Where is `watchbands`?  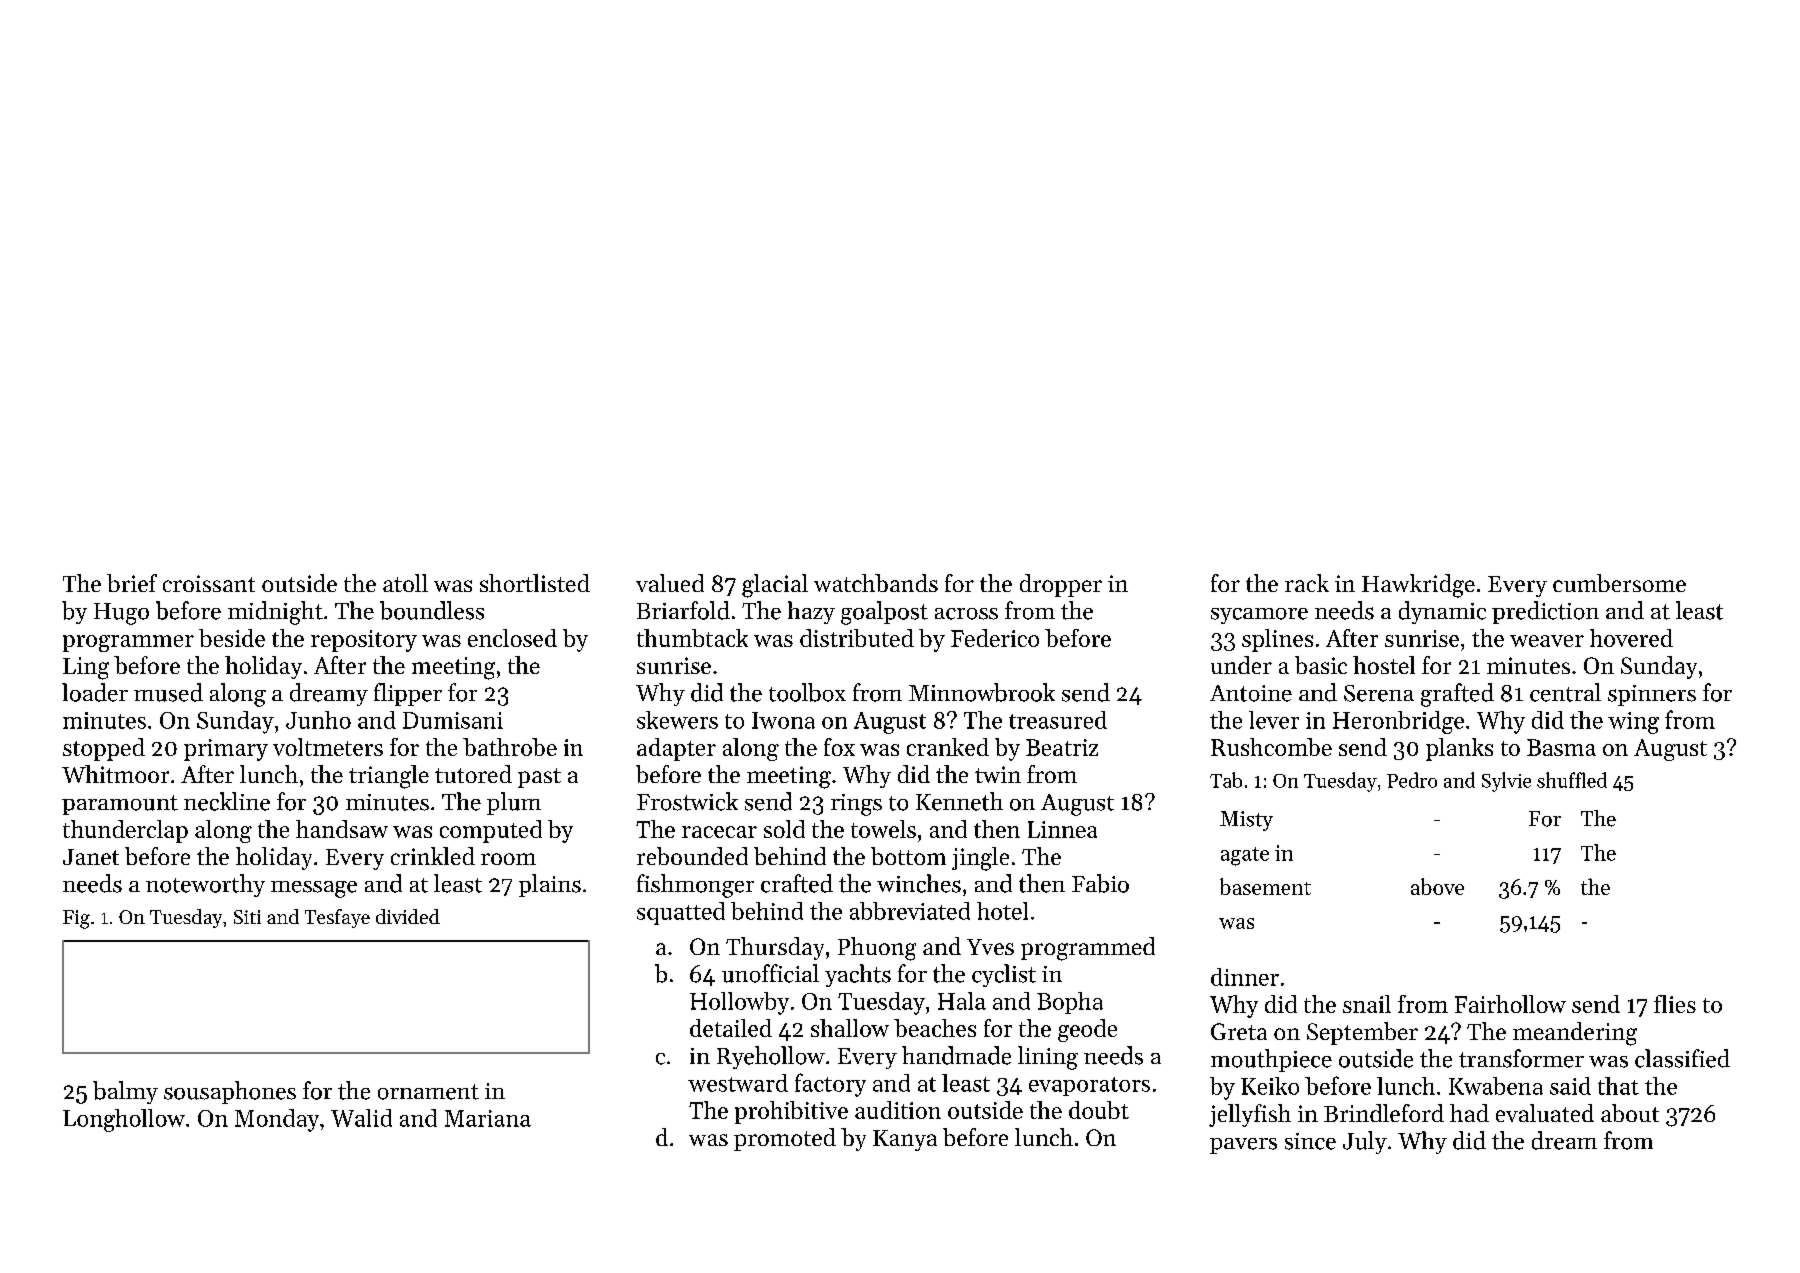
watchbands is located at coordinates (876, 583).
